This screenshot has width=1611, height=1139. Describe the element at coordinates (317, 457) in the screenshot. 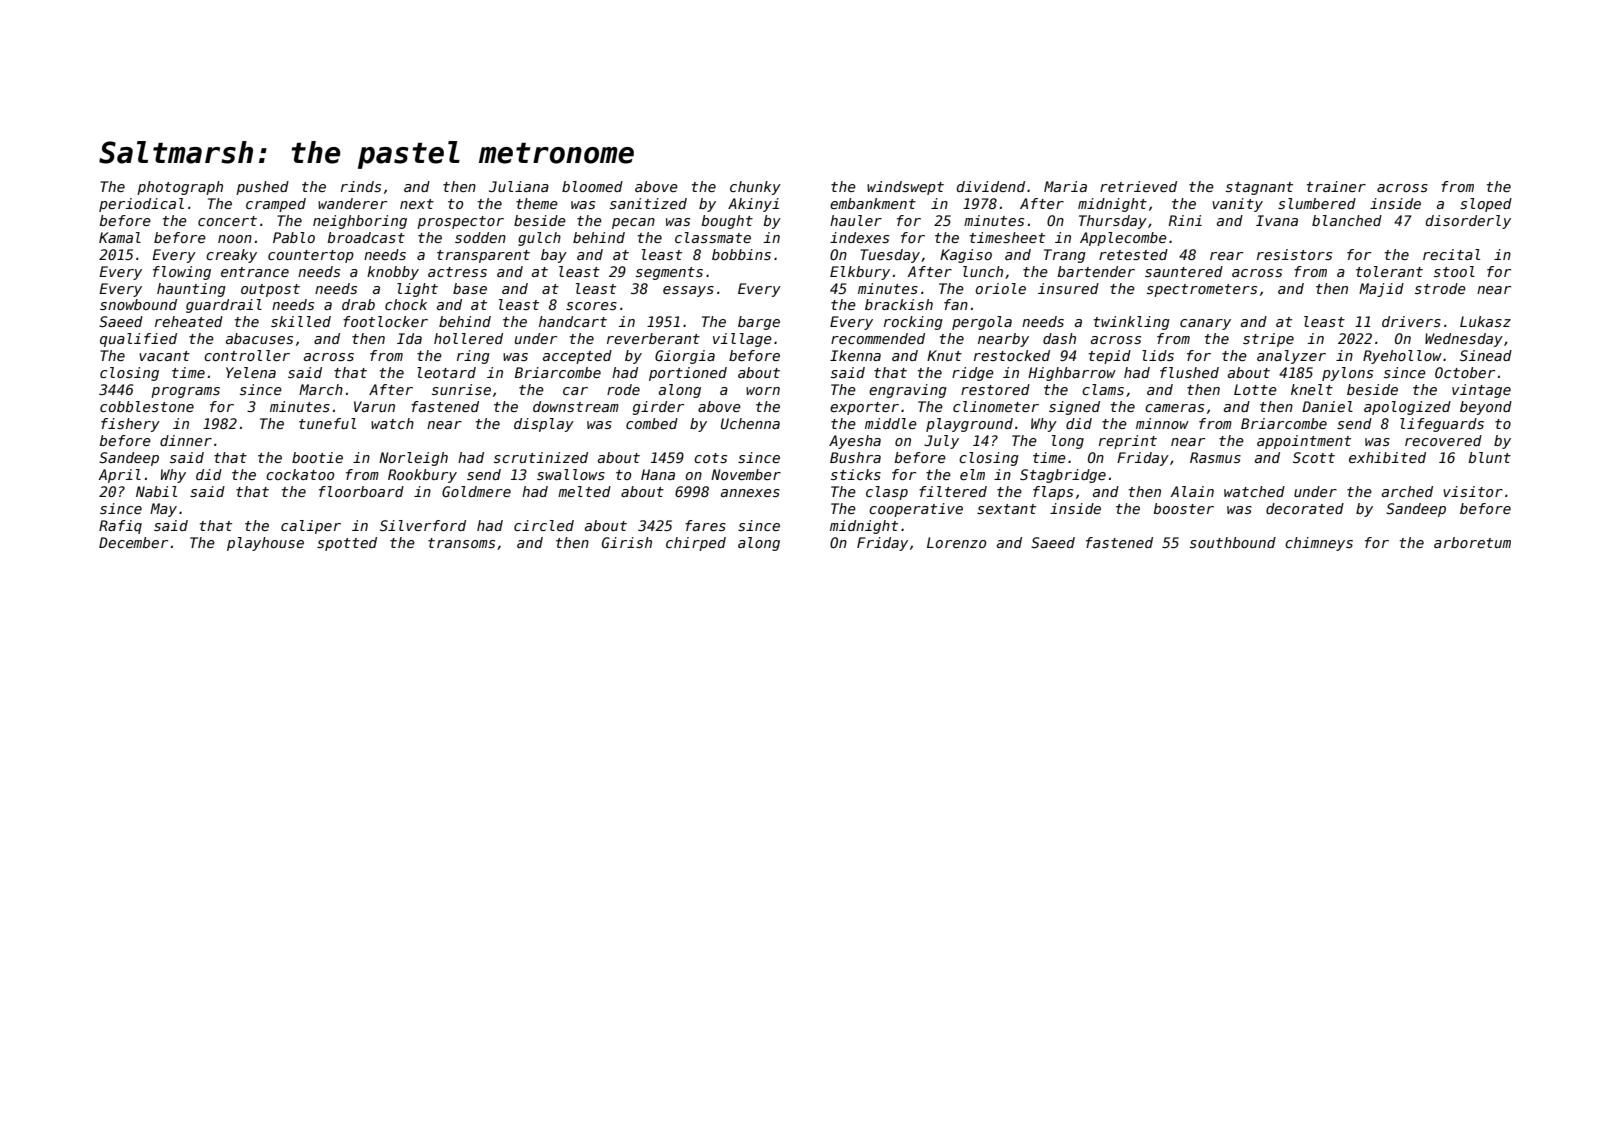

I see `bootie` at that location.
